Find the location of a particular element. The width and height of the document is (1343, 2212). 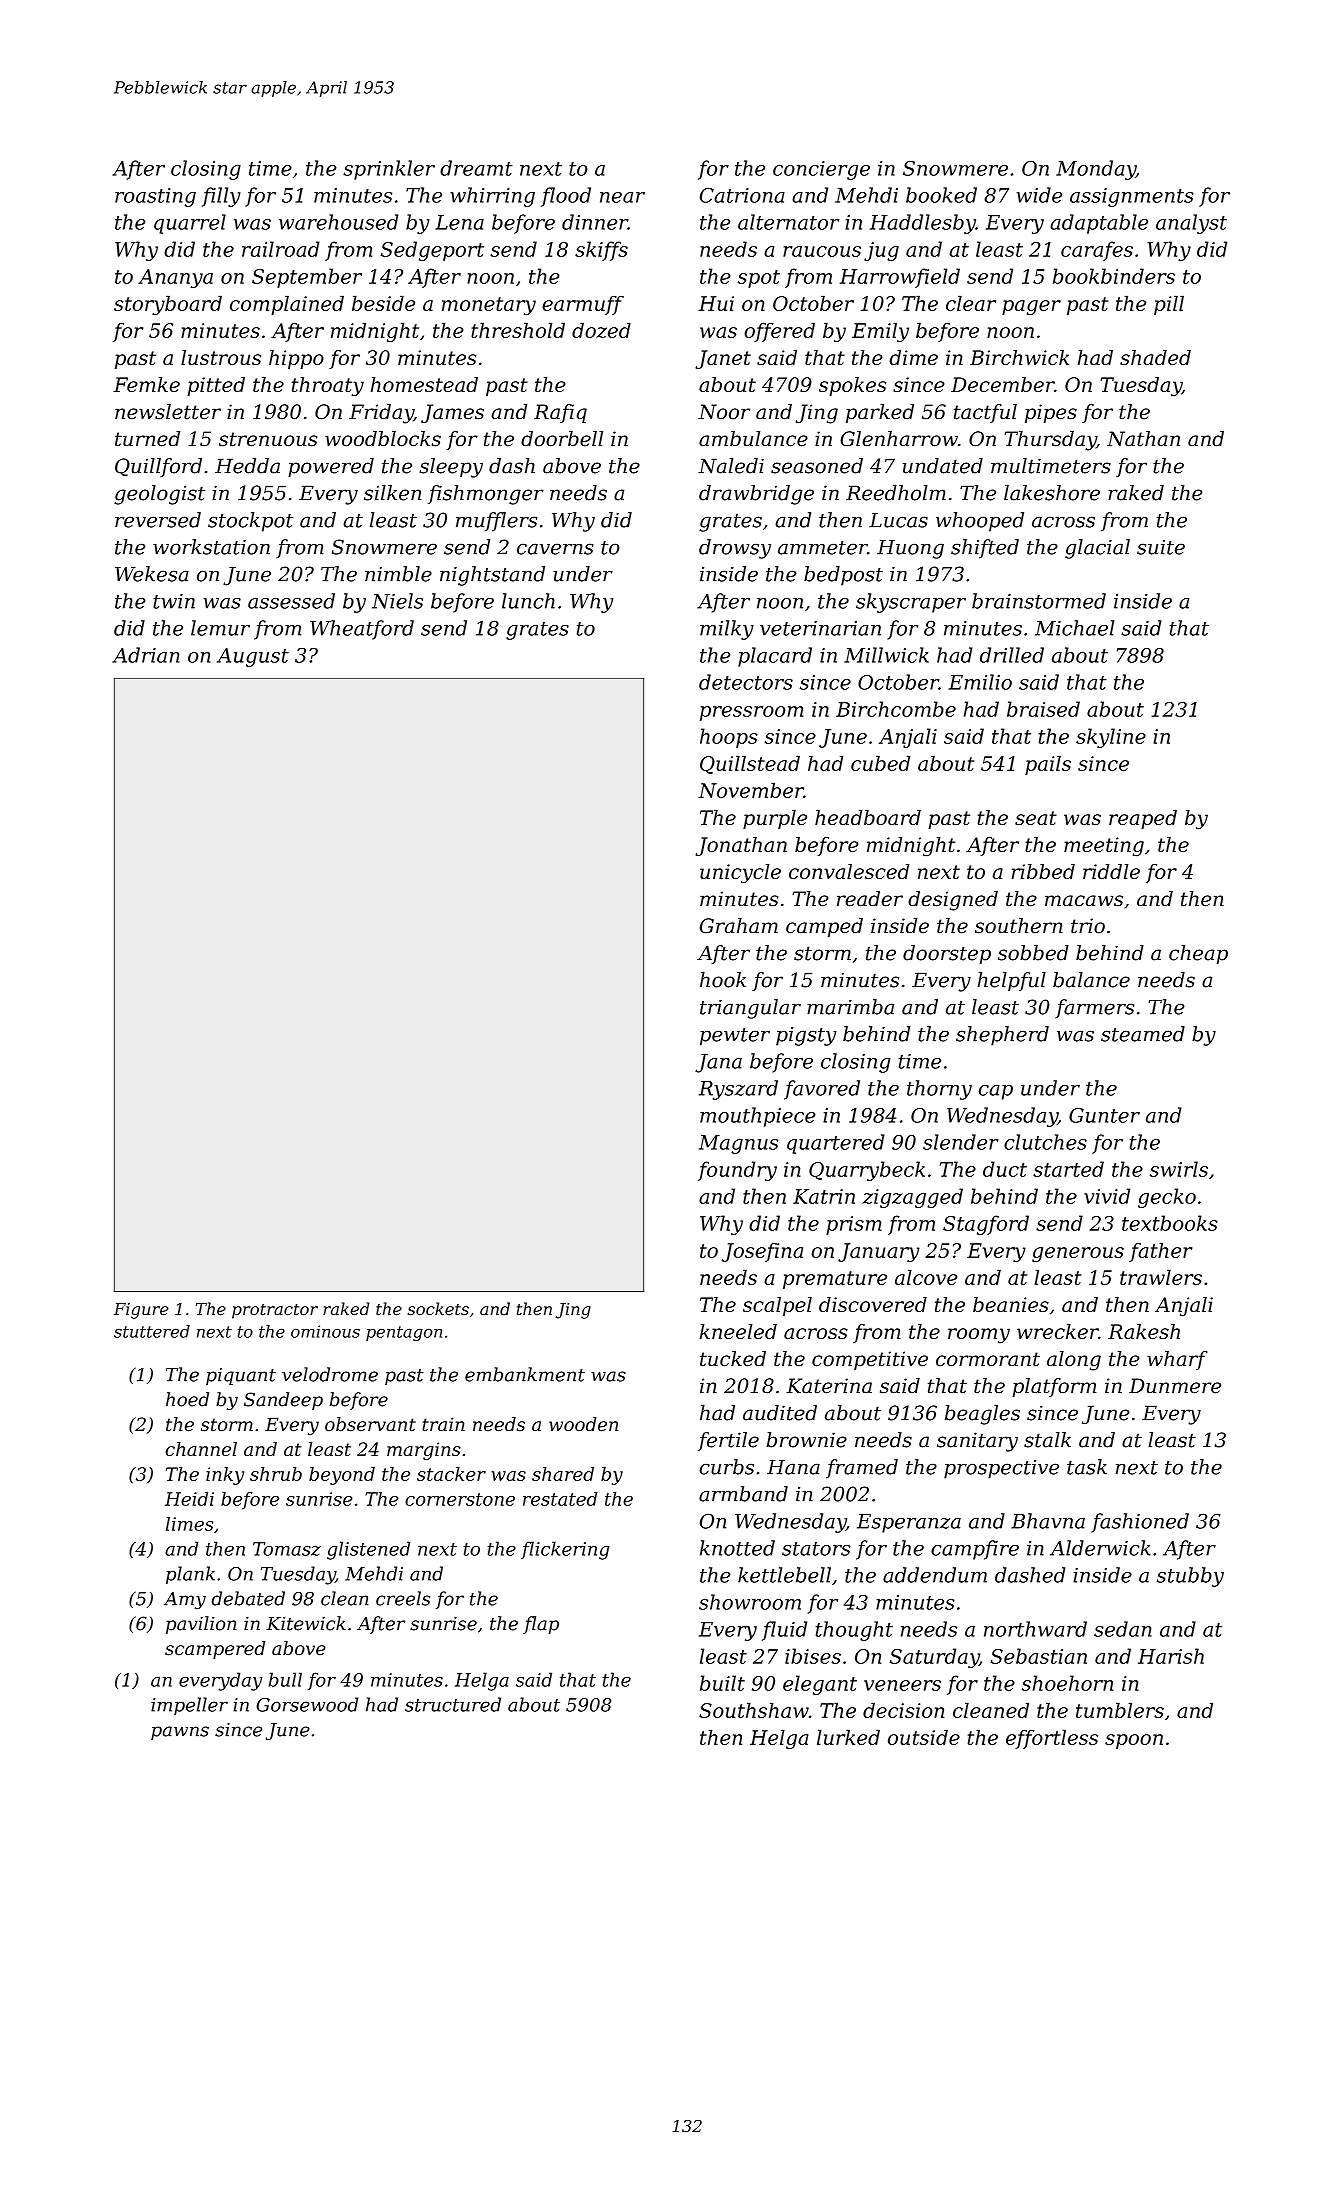

hippo is located at coordinates (296, 359).
